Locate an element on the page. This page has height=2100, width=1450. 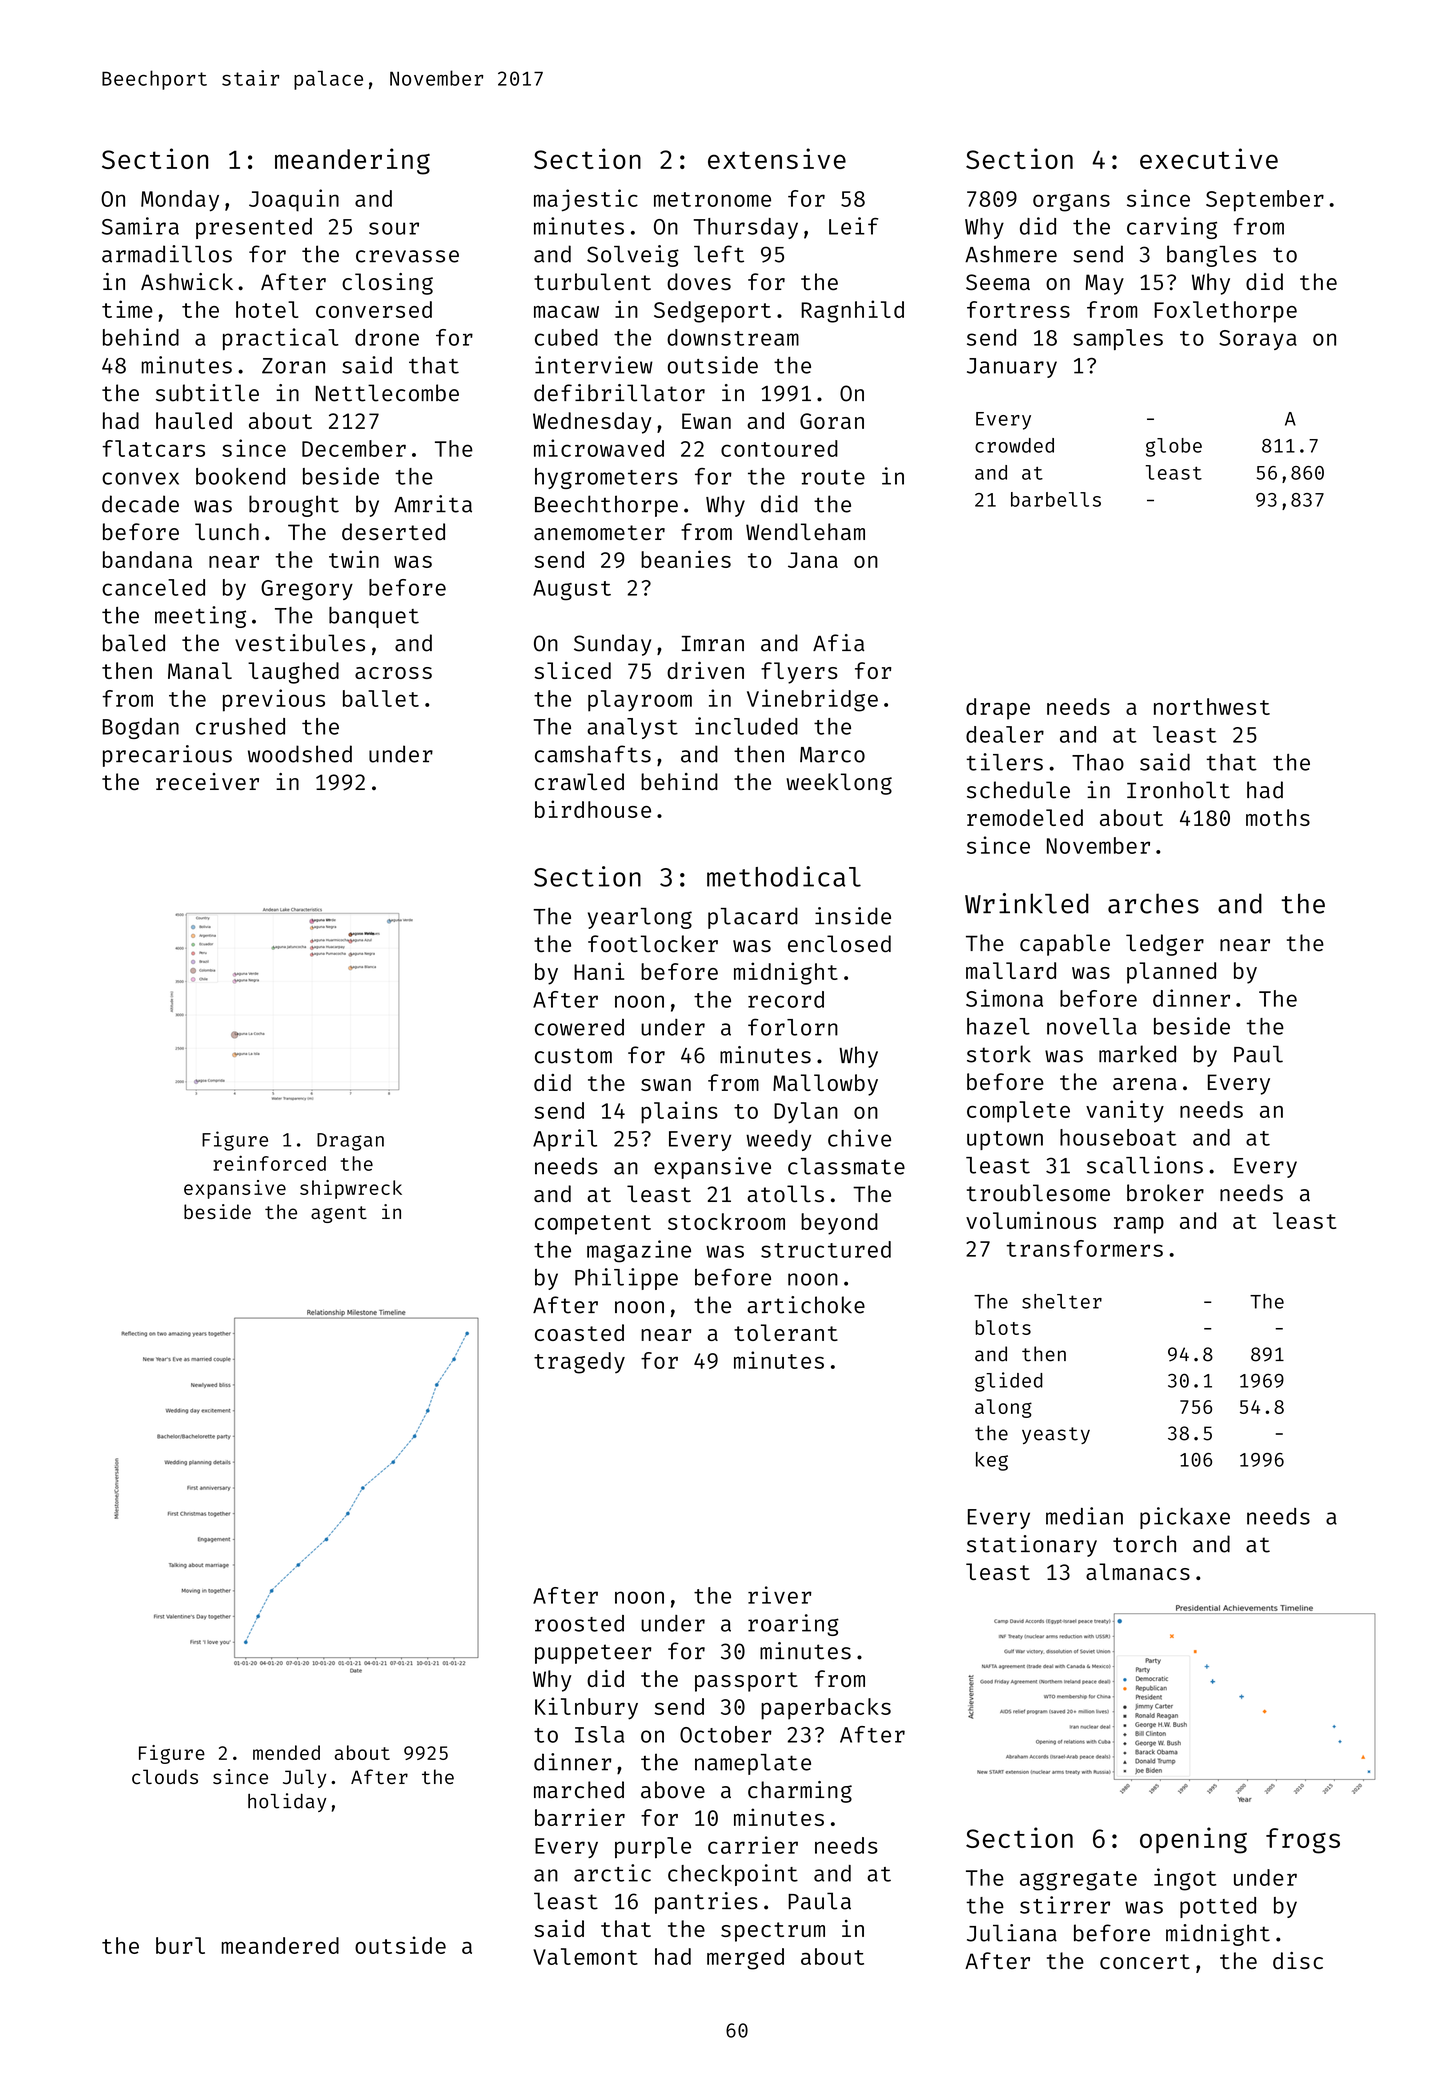
doves is located at coordinates (699, 281).
